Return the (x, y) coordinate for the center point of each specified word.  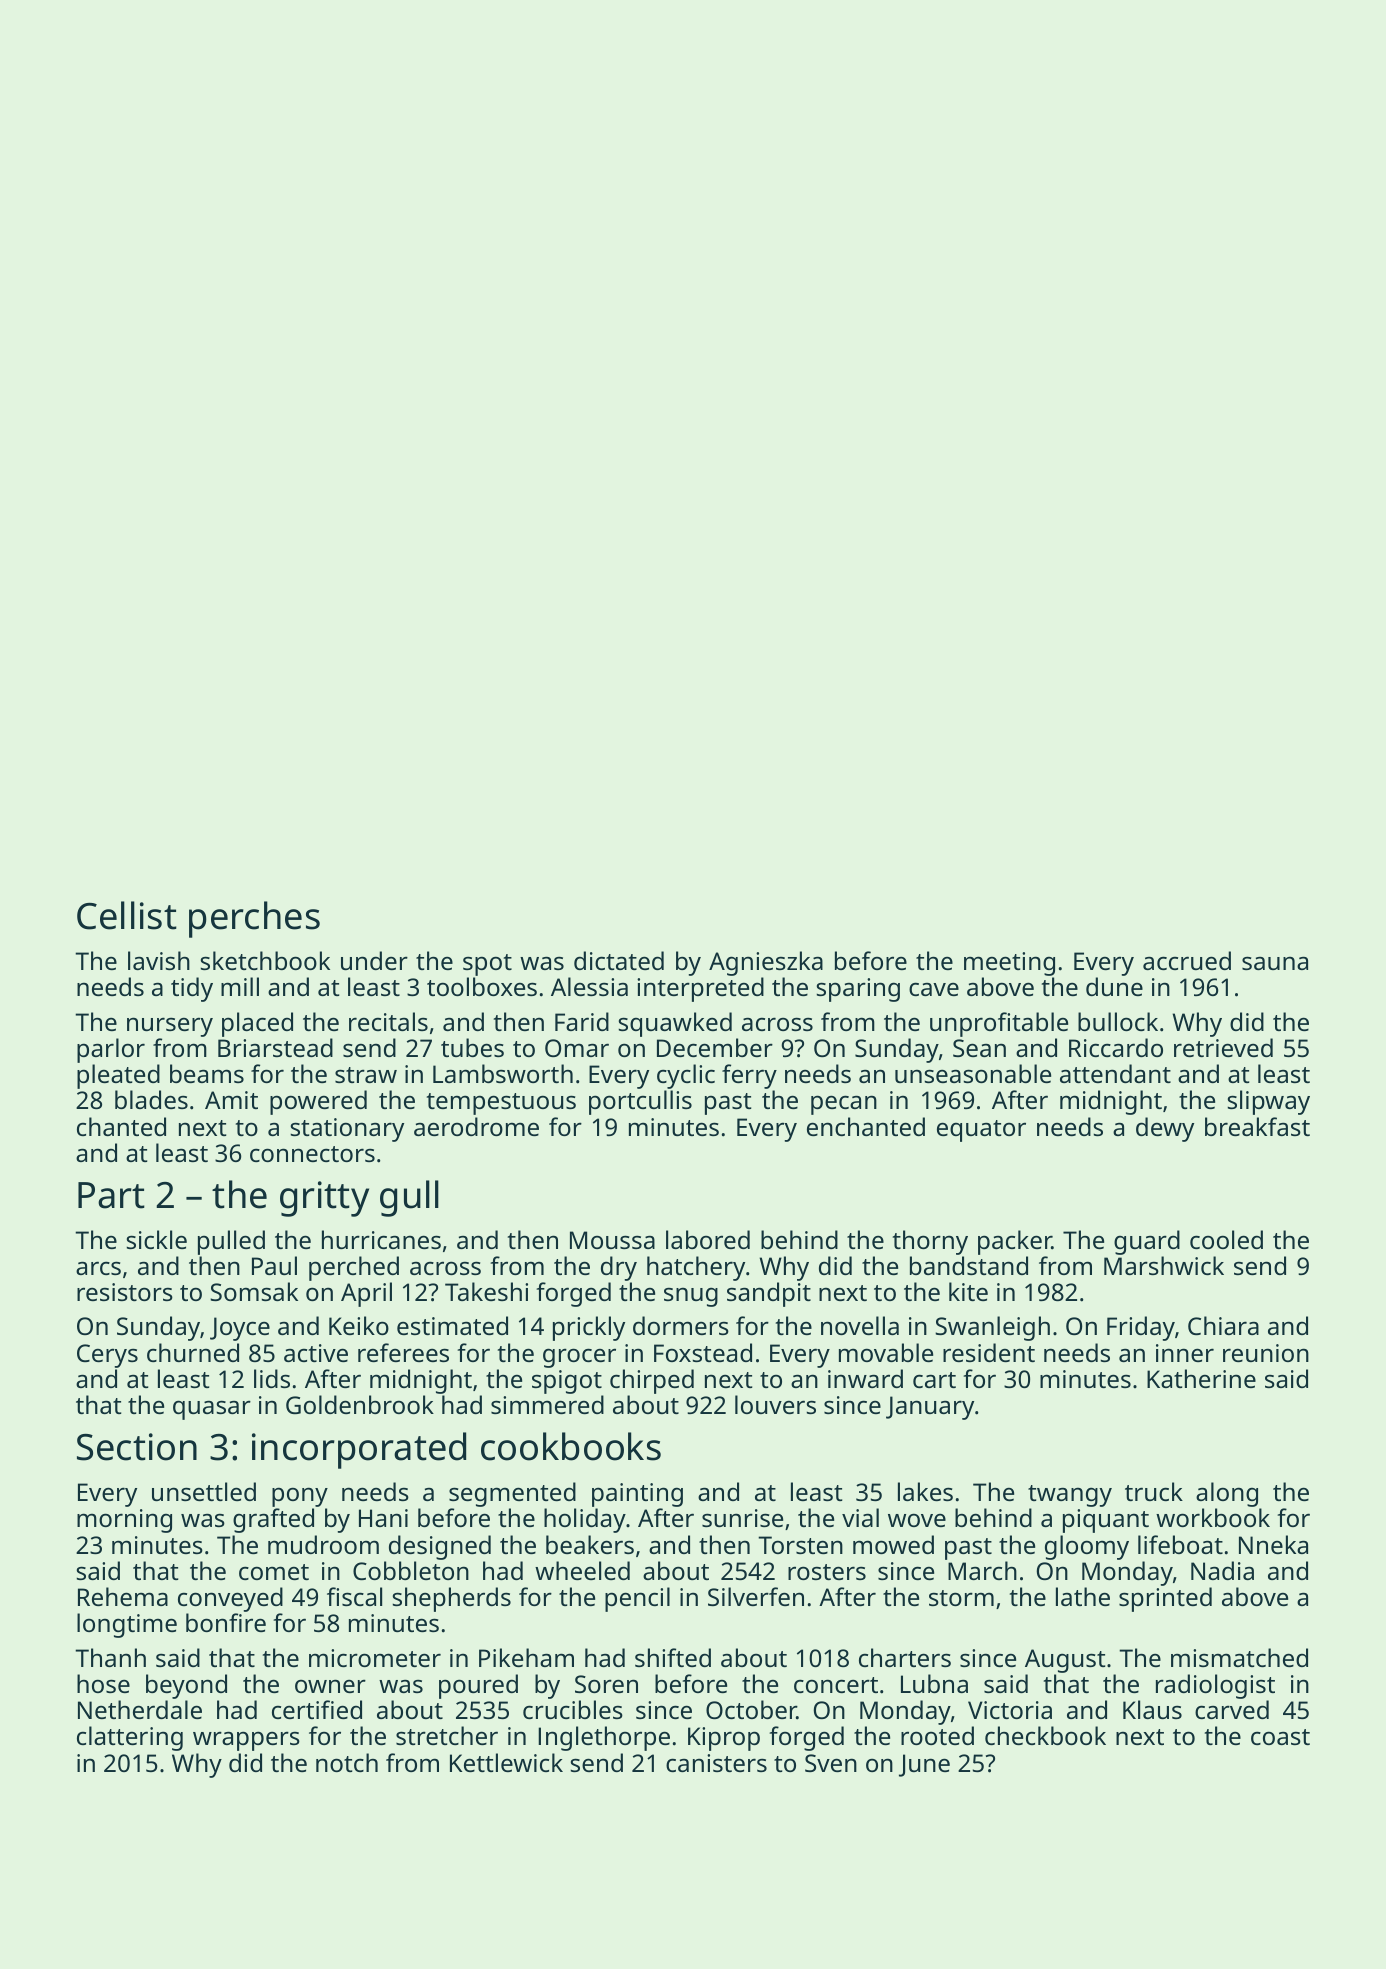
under (374, 960)
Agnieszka (766, 963)
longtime (127, 1625)
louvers (775, 1404)
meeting (1009, 964)
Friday (1141, 1328)
